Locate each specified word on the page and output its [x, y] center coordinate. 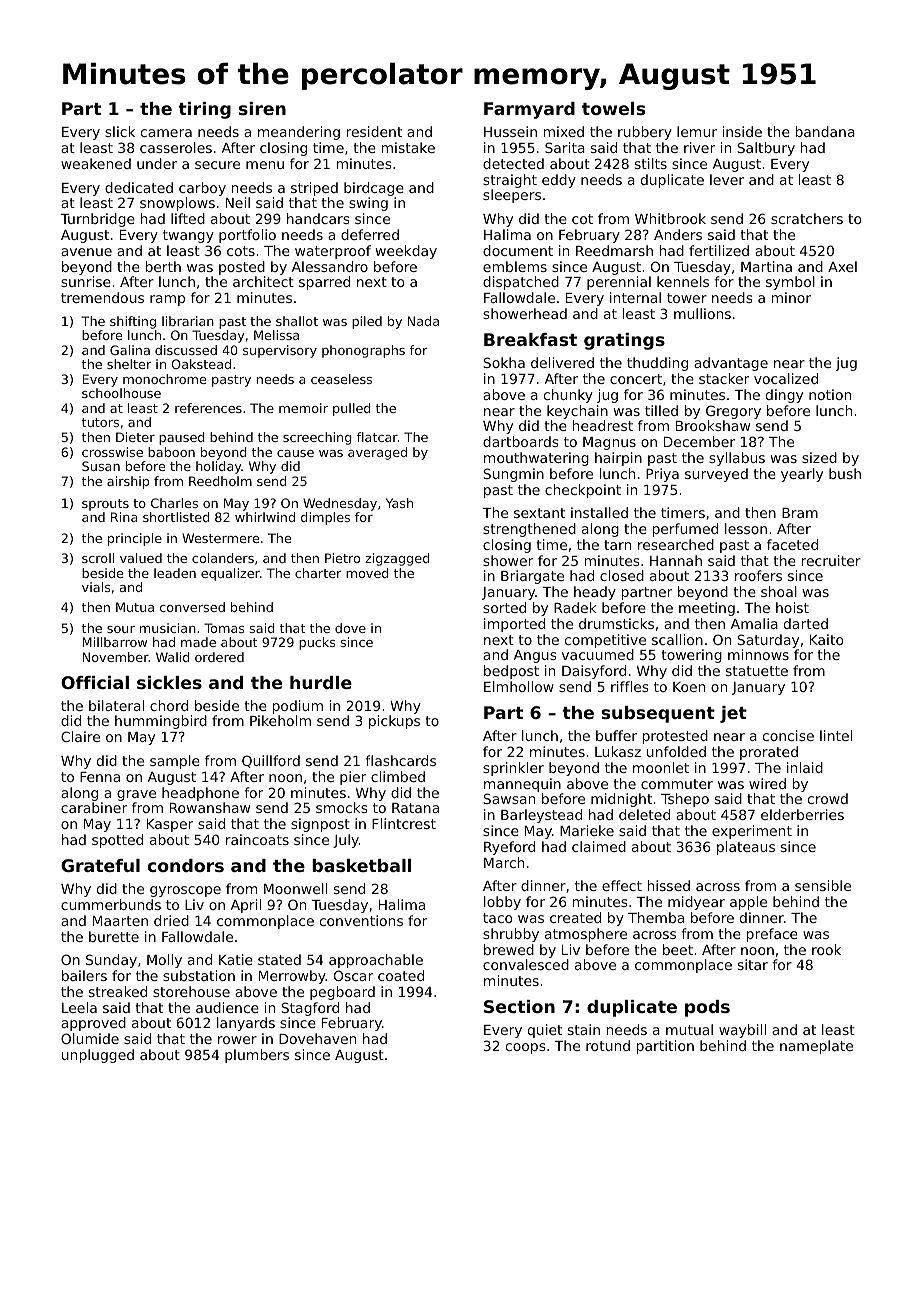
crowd [828, 798]
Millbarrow [115, 642]
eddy [559, 181]
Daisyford [594, 672]
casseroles [176, 147]
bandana [825, 131]
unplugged [98, 1056]
